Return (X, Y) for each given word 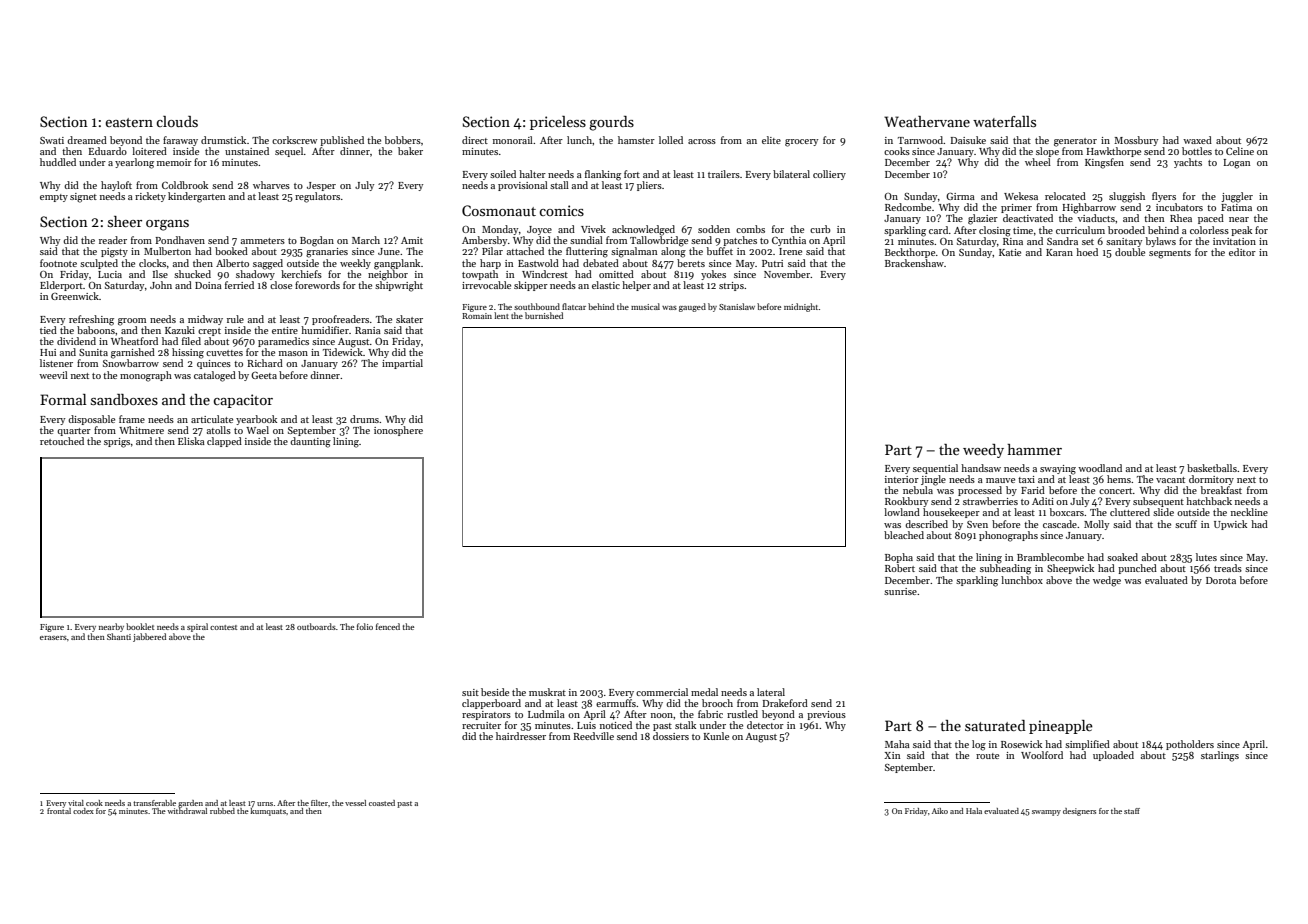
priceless (558, 123)
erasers (53, 638)
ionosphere (398, 431)
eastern (129, 122)
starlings (1220, 756)
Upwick (1230, 525)
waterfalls (1004, 121)
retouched (62, 441)
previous (826, 715)
